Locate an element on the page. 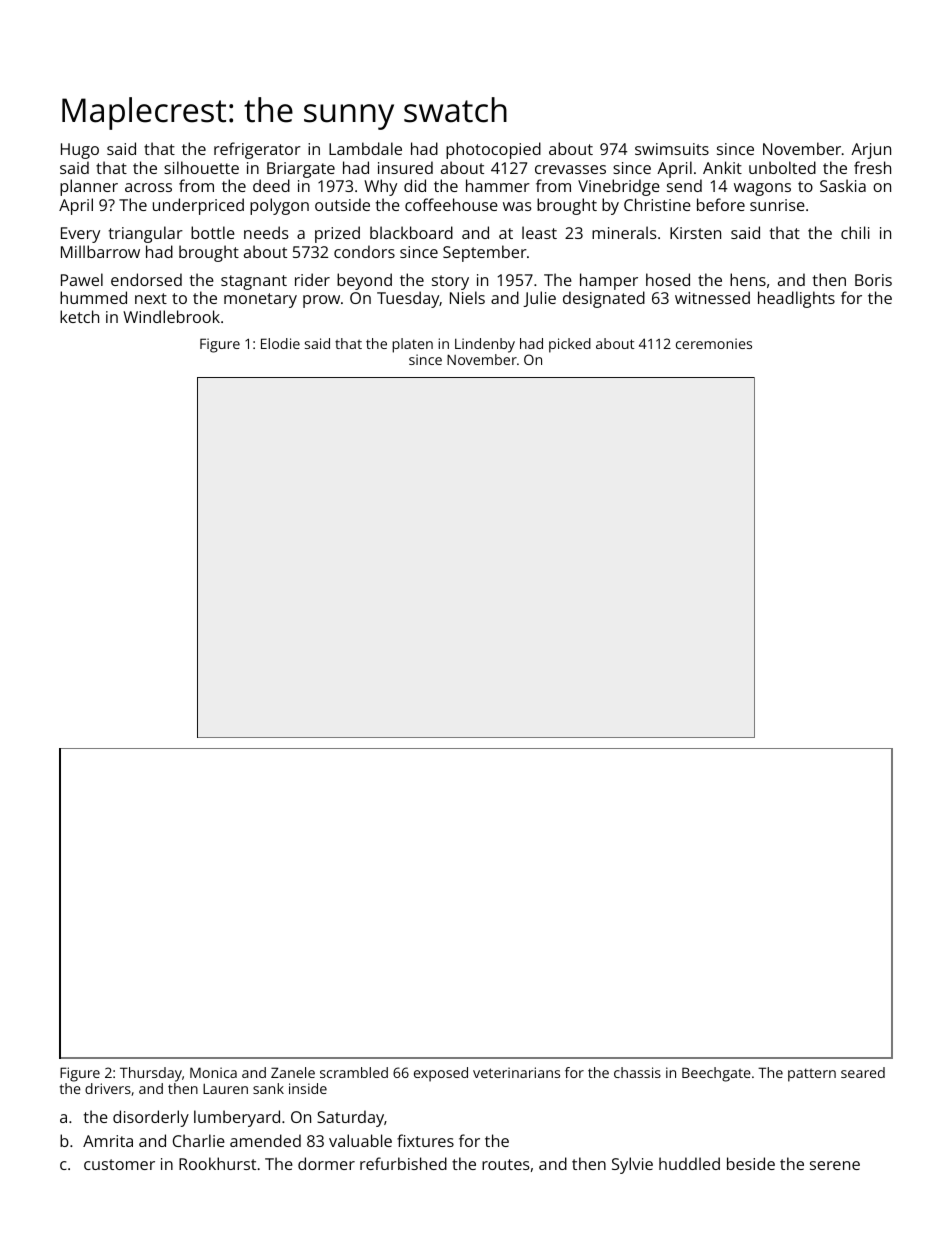 Image resolution: width=952 pixels, height=1233 pixels. exposed is located at coordinates (441, 1074).
